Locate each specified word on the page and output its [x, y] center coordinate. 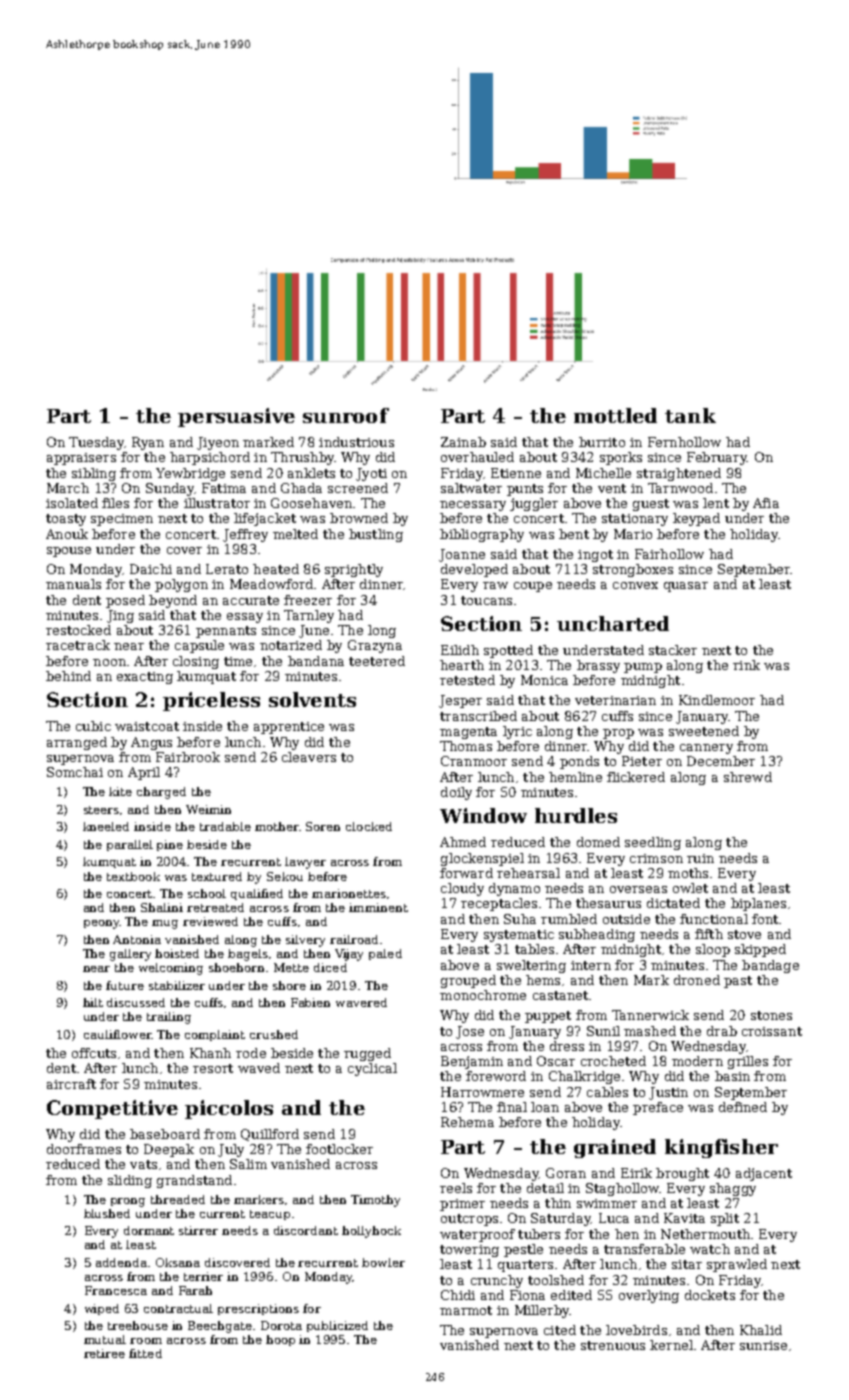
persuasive [236, 417]
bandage [770, 966]
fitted [145, 1353]
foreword [496, 1076]
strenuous [613, 1345]
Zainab [463, 442]
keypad [696, 519]
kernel [671, 1345]
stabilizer [177, 985]
